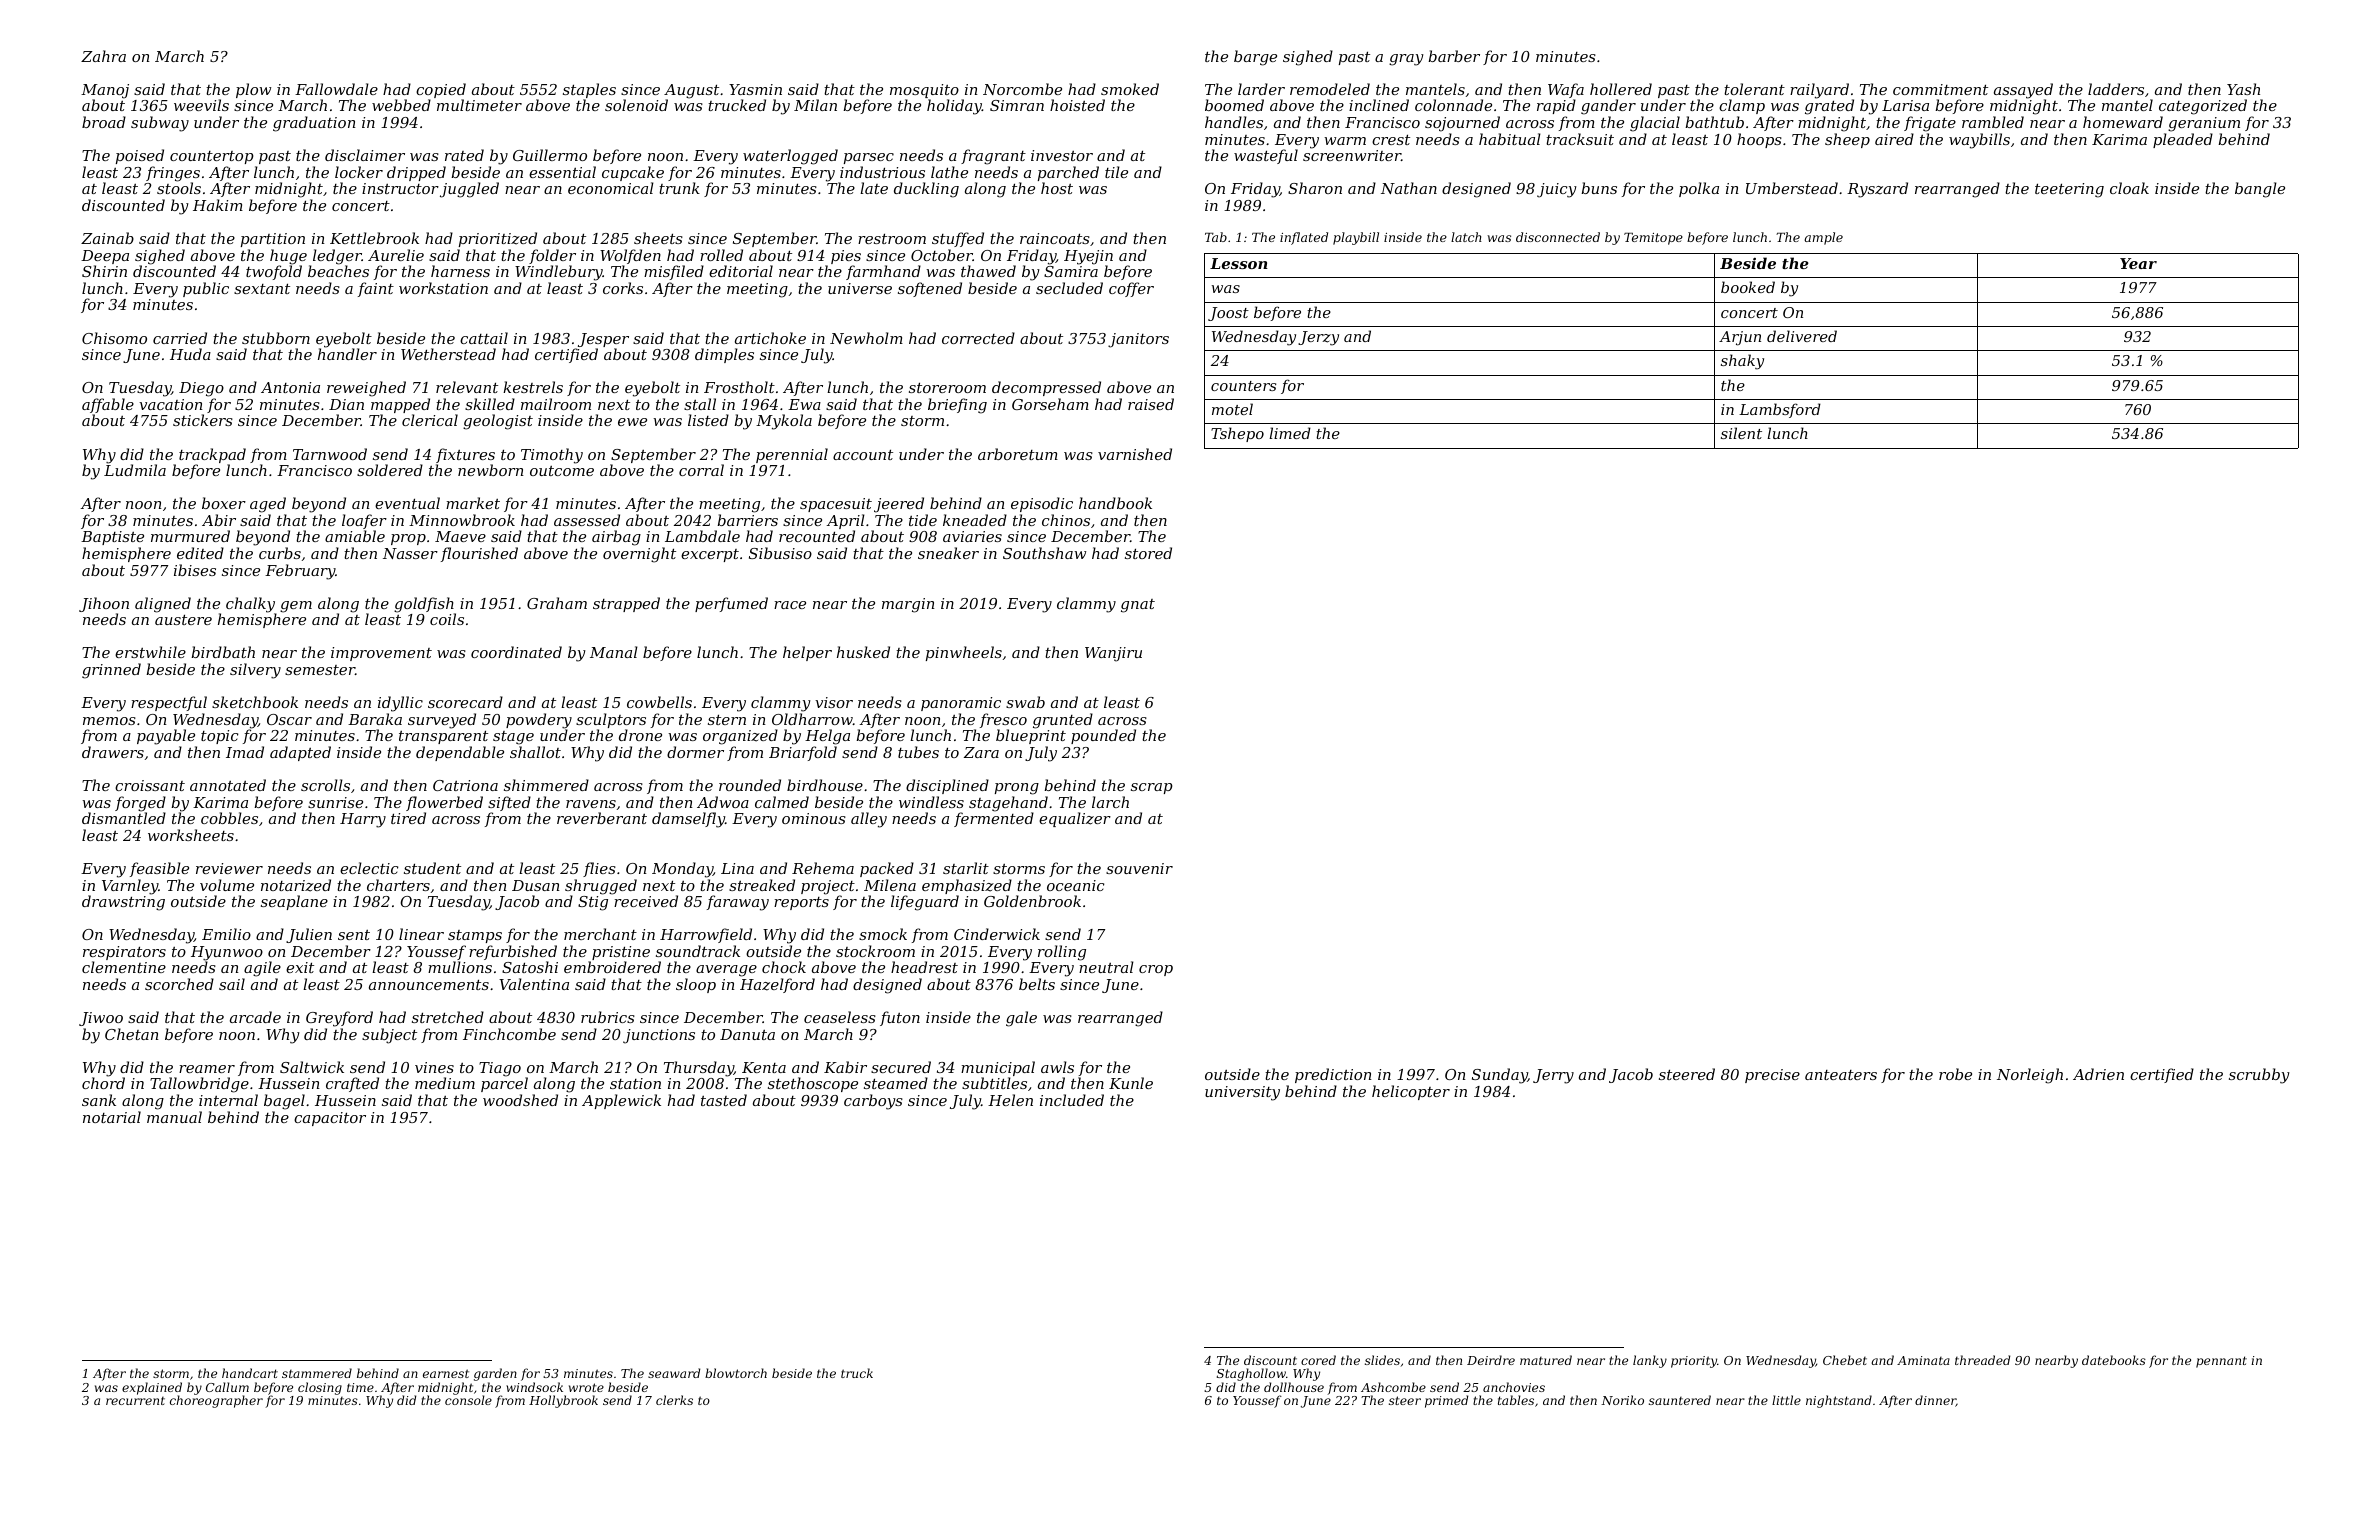 The width and height of the image is (2380, 1540). Describe the element at coordinates (1294, 1387) in the image. I see `dollhouse` at that location.
